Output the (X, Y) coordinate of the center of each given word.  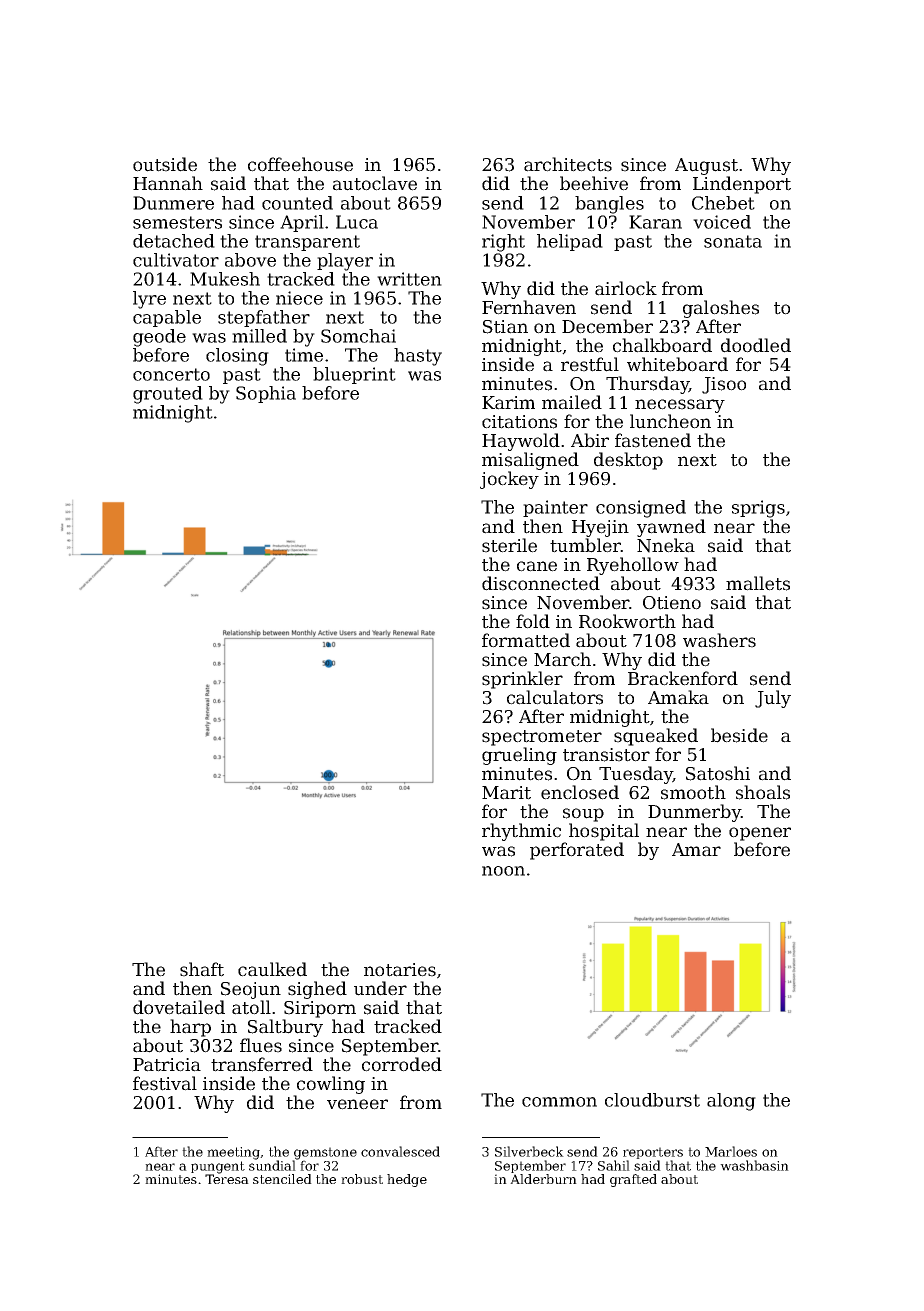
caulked (272, 969)
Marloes (731, 1151)
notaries (400, 970)
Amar (696, 850)
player (345, 262)
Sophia (266, 394)
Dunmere (173, 203)
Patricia (167, 1065)
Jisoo (724, 385)
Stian (505, 327)
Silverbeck (529, 1151)
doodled (756, 345)
